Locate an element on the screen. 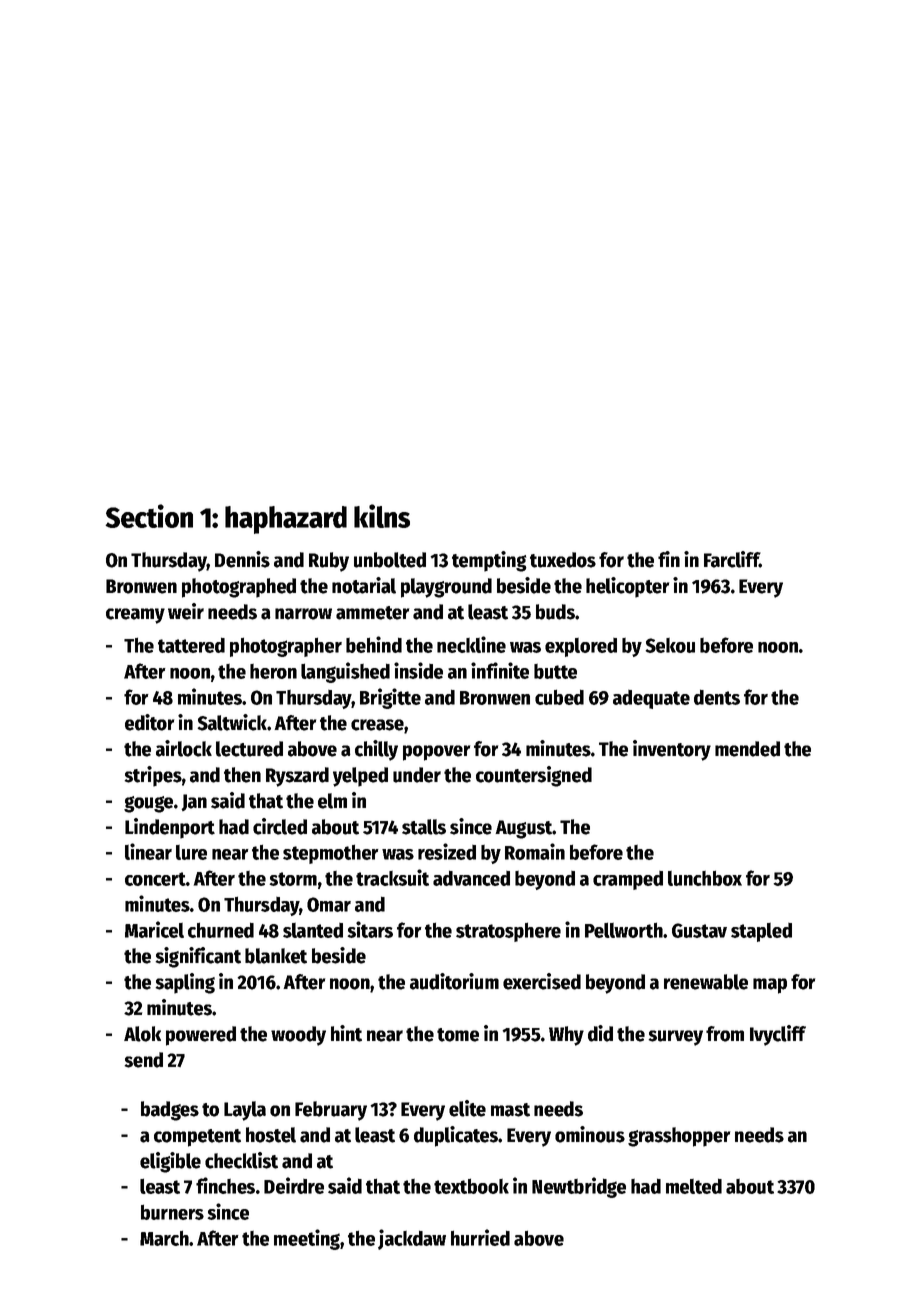 This screenshot has width=924, height=1314. gouge is located at coordinates (148, 804).
